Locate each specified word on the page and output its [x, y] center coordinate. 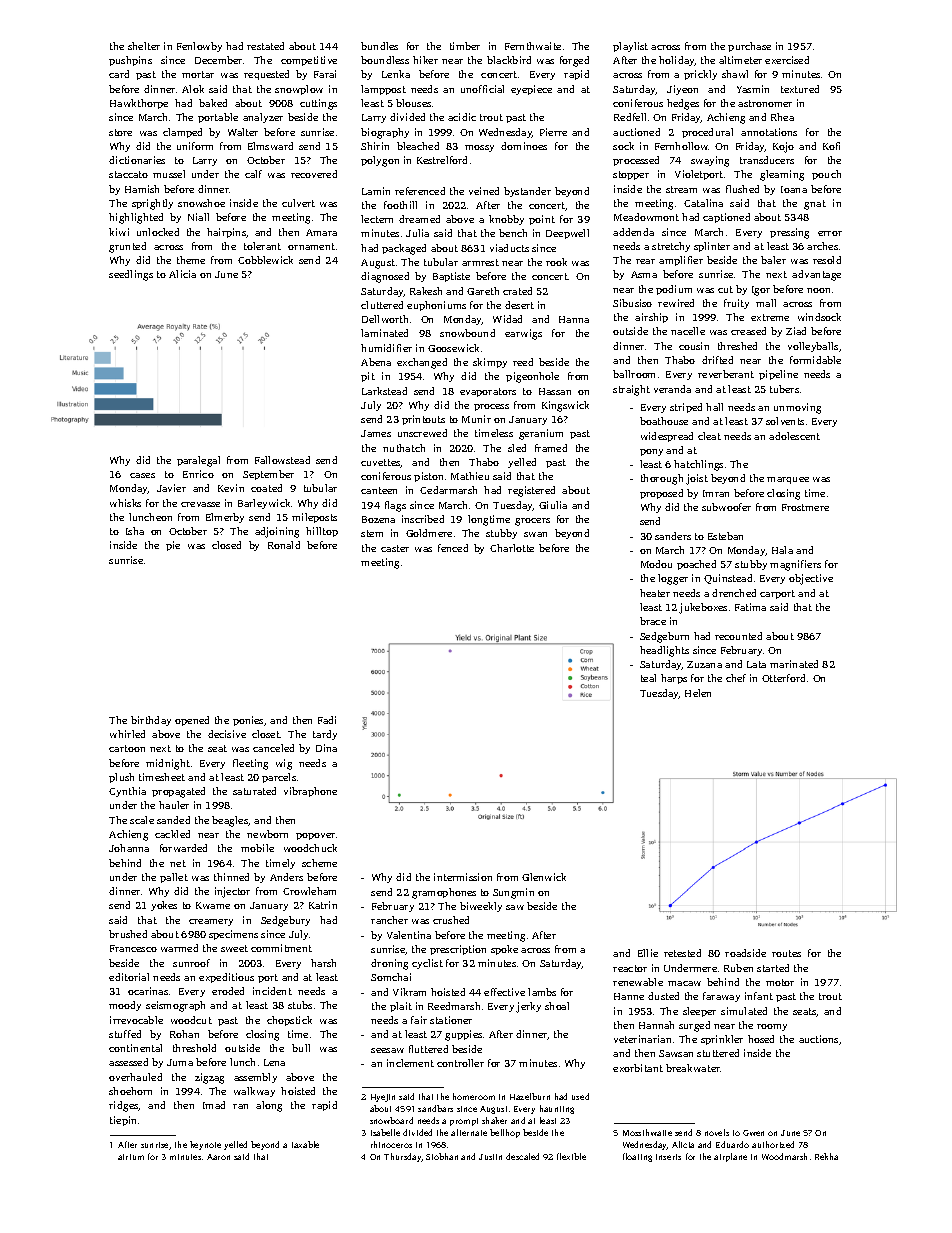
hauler [174, 805]
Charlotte [512, 548]
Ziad [796, 331]
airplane [730, 1157]
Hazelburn [530, 1096]
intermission [463, 877]
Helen [698, 693]
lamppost [383, 90]
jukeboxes [703, 608]
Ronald [284, 545]
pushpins [130, 61]
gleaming [782, 175]
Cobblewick [265, 260]
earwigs [523, 334]
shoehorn [130, 1091]
